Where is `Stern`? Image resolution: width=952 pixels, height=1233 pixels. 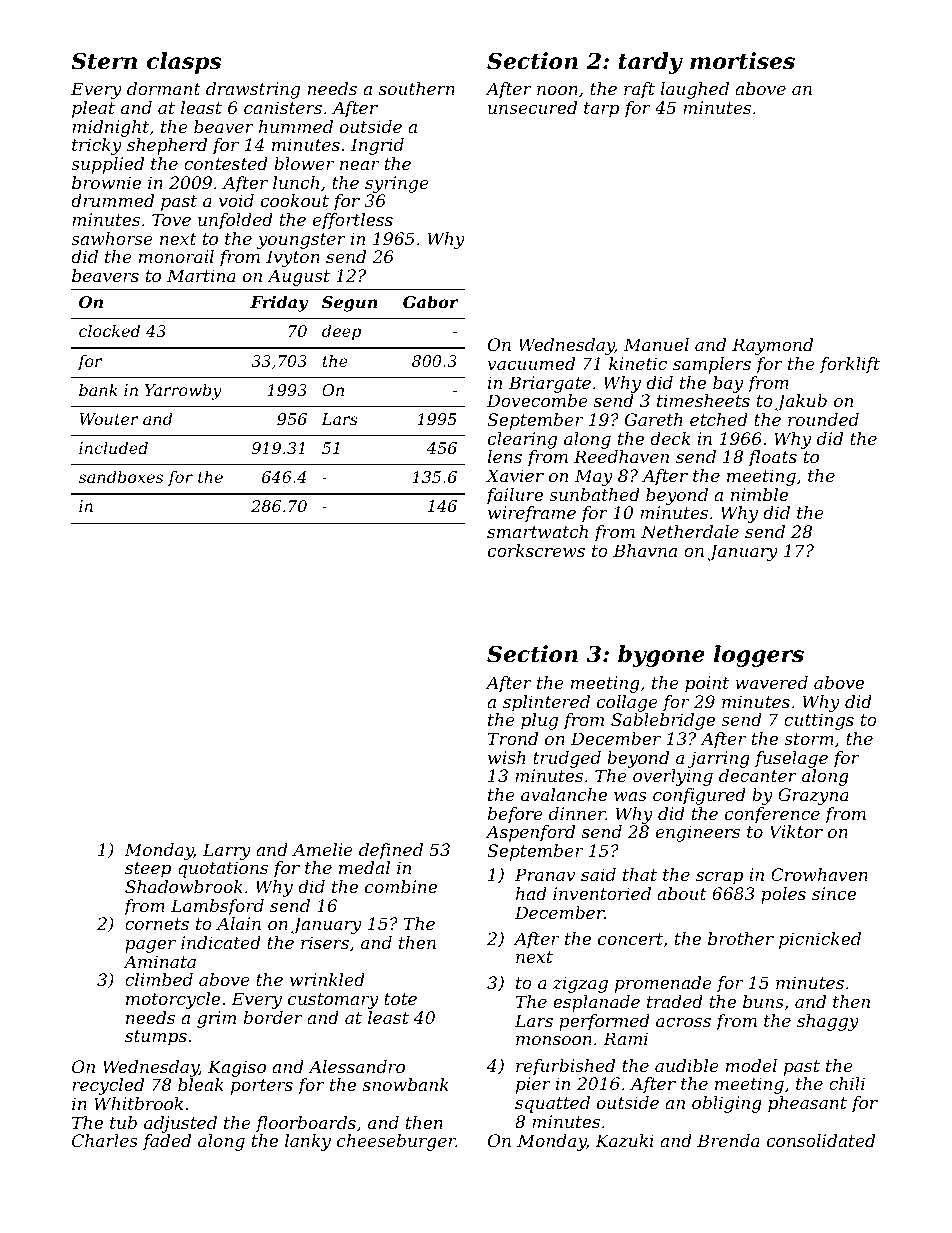
Stern is located at coordinates (104, 61).
